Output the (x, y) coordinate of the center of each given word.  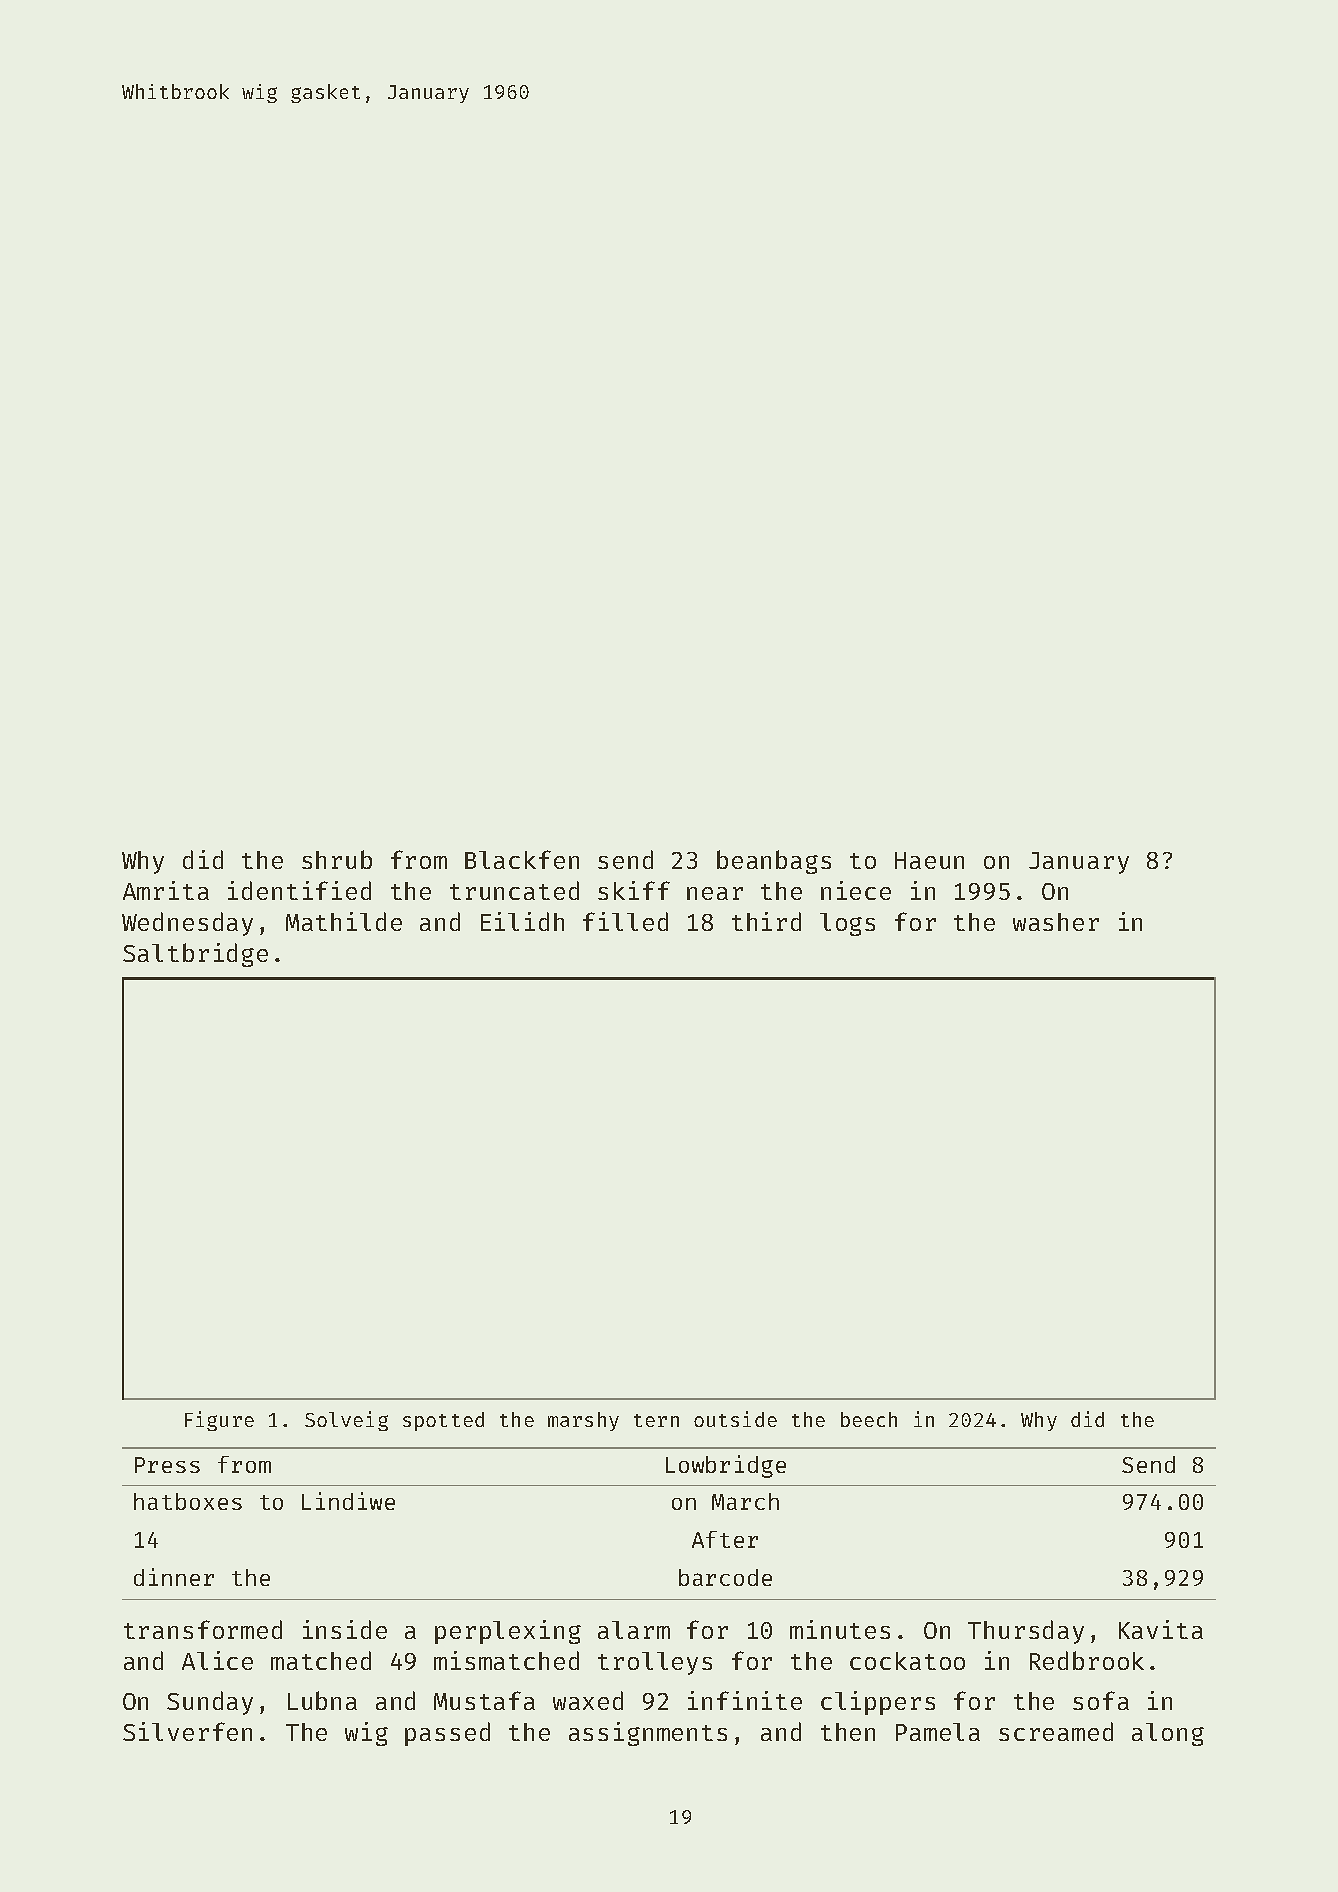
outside (735, 1419)
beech (869, 1419)
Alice (217, 1660)
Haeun (929, 860)
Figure (219, 1421)
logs (847, 924)
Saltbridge (195, 955)
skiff (634, 890)
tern (656, 1420)
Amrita (166, 890)
